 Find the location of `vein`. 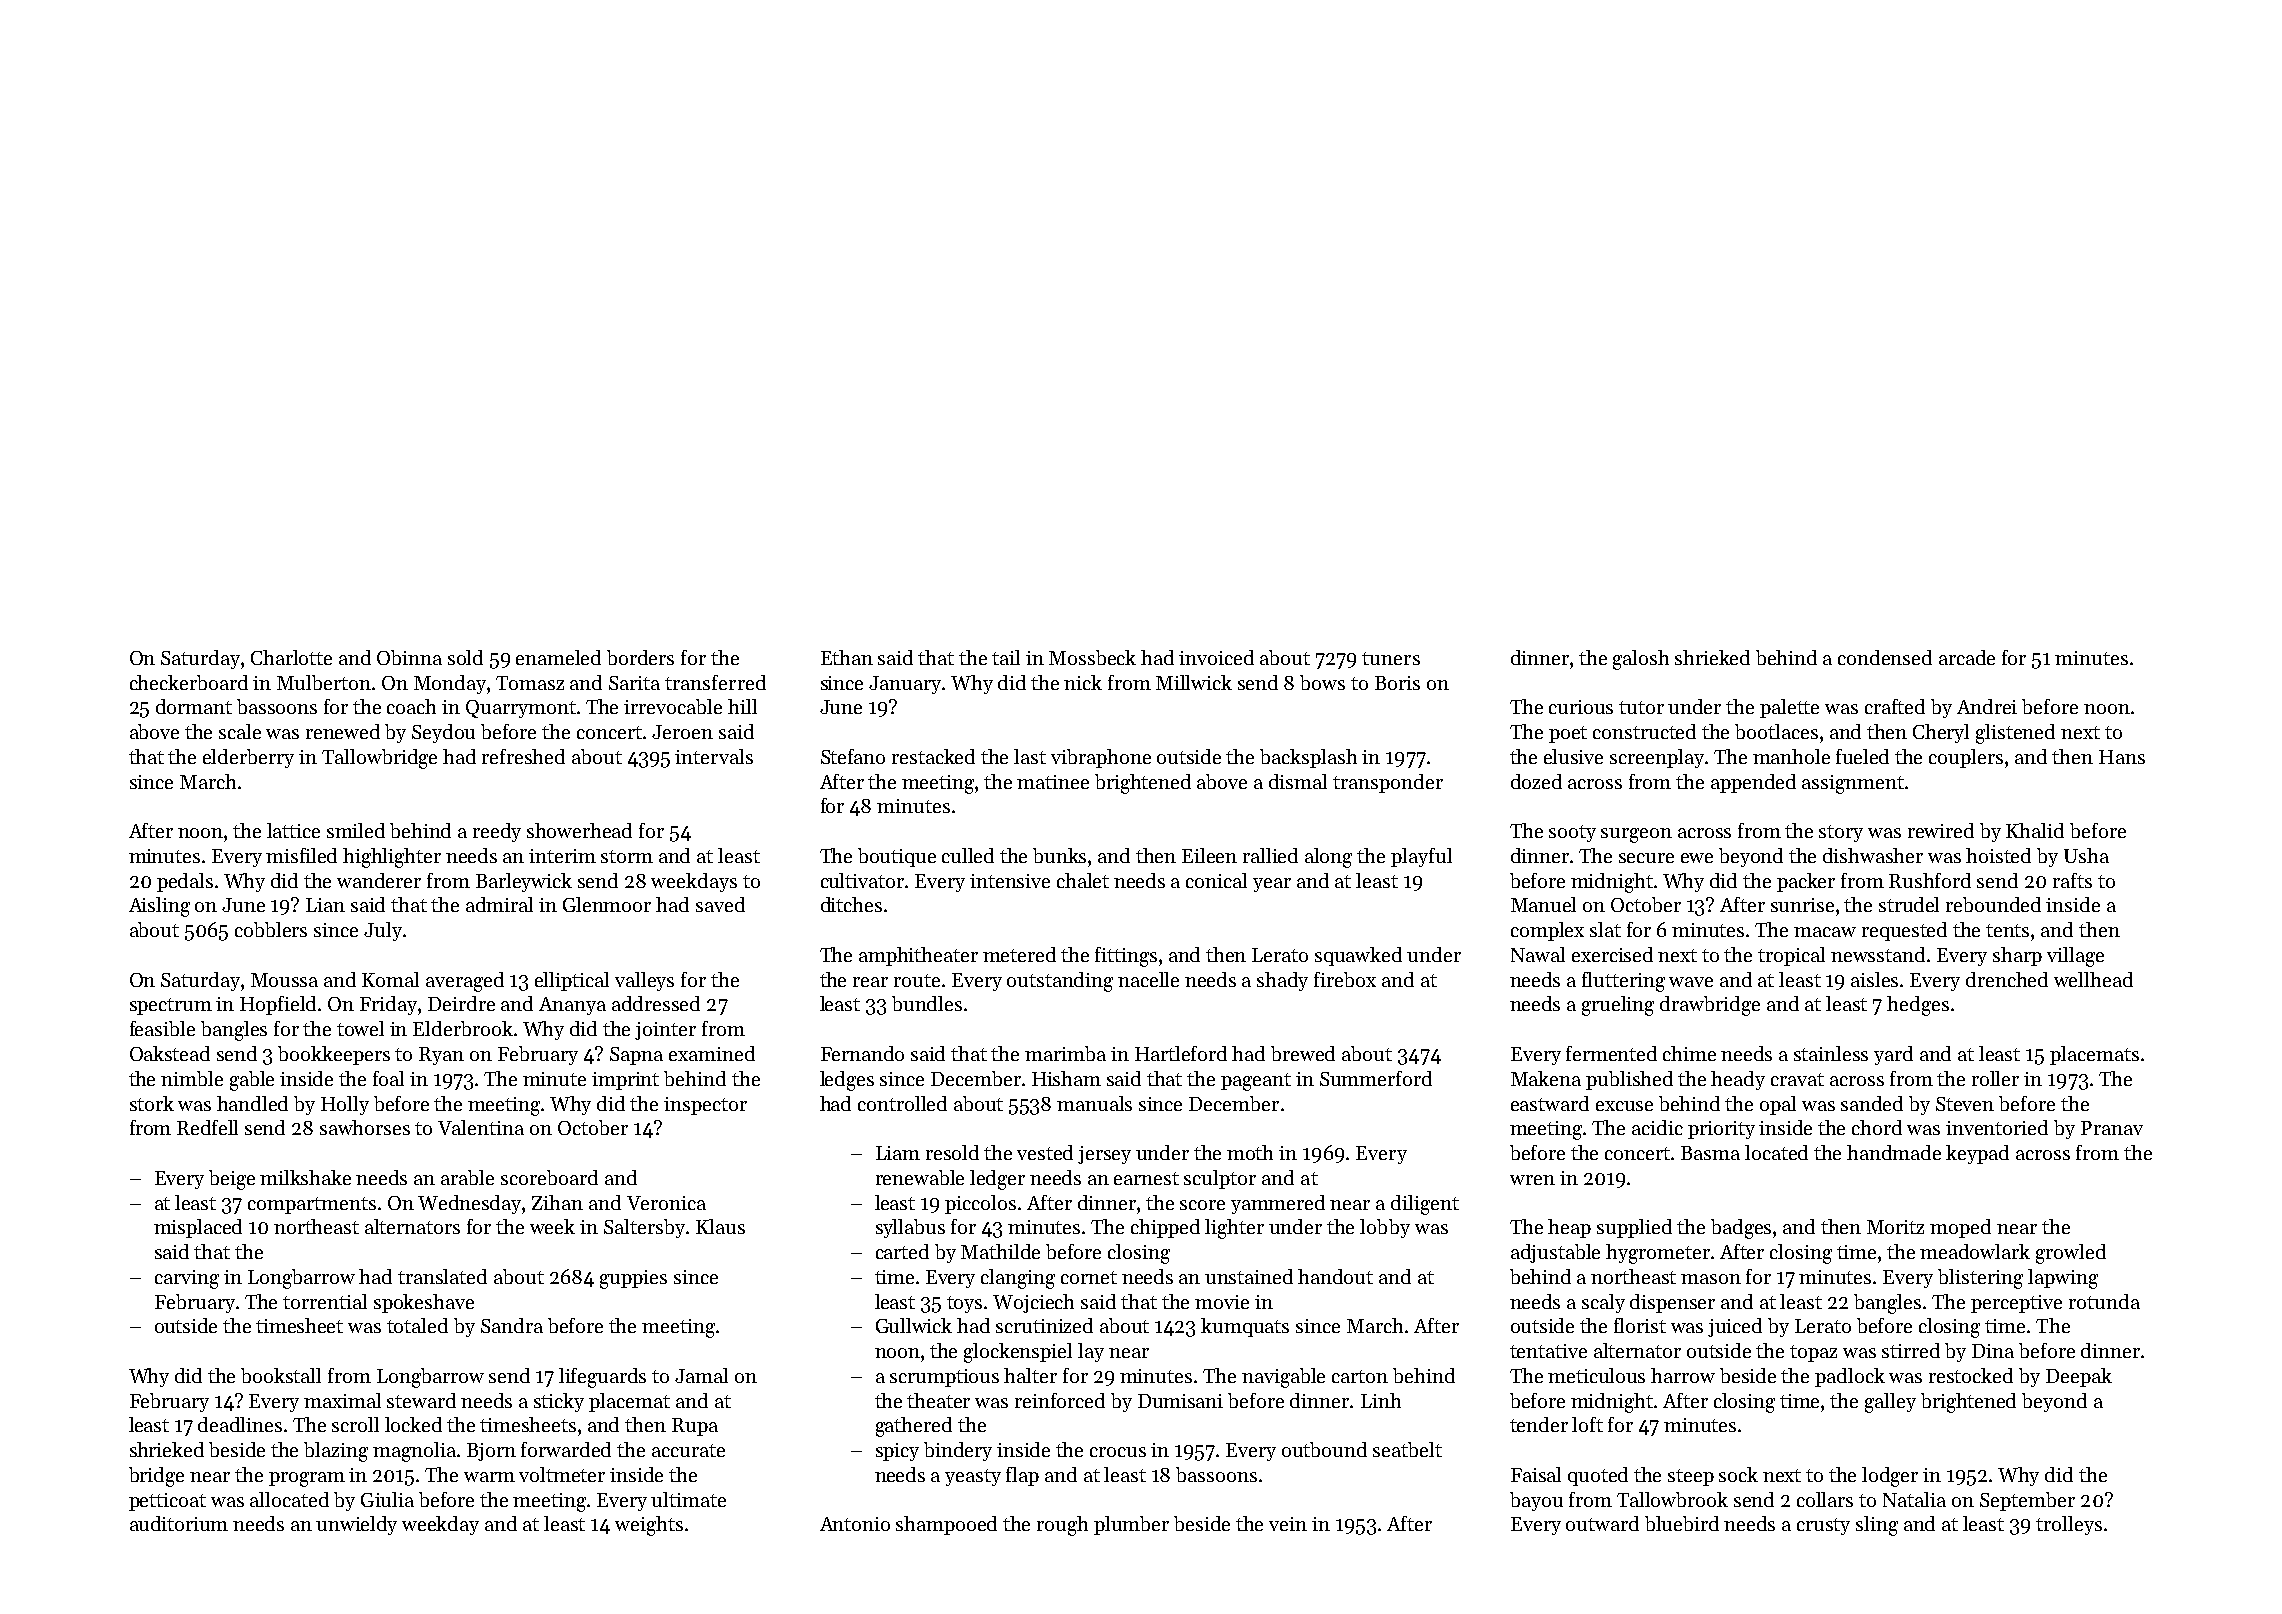

vein is located at coordinates (1288, 1524).
